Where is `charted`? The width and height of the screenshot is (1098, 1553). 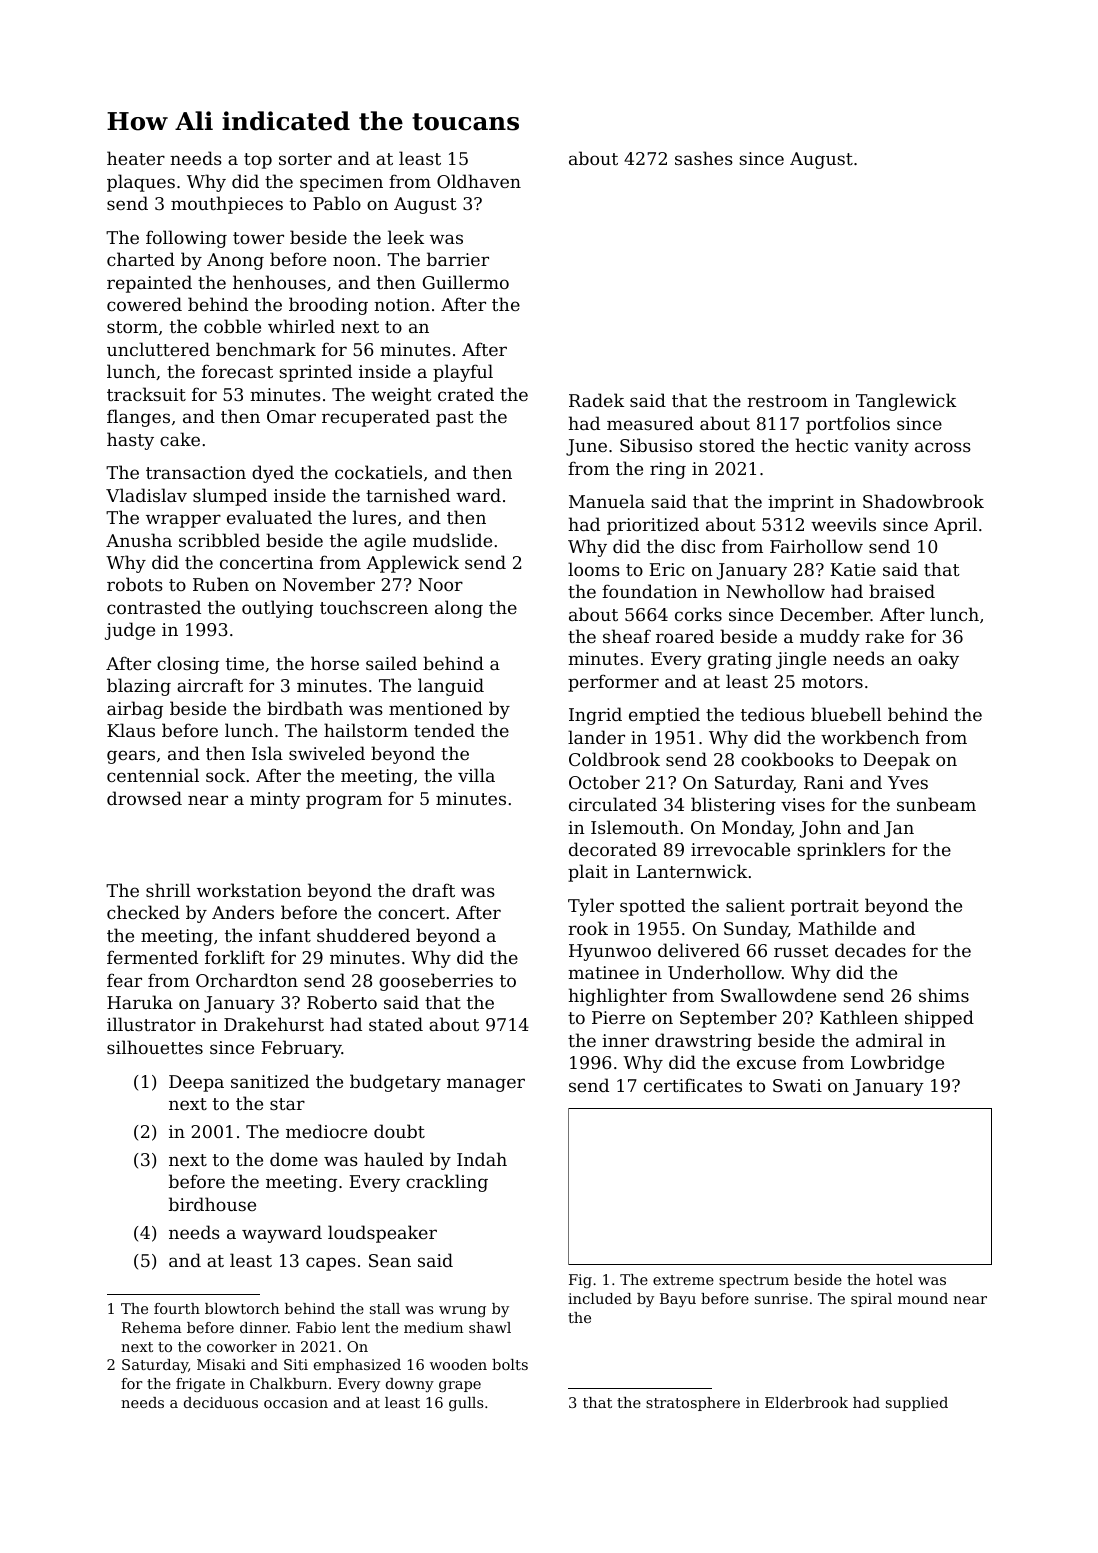
charted is located at coordinates (141, 259).
